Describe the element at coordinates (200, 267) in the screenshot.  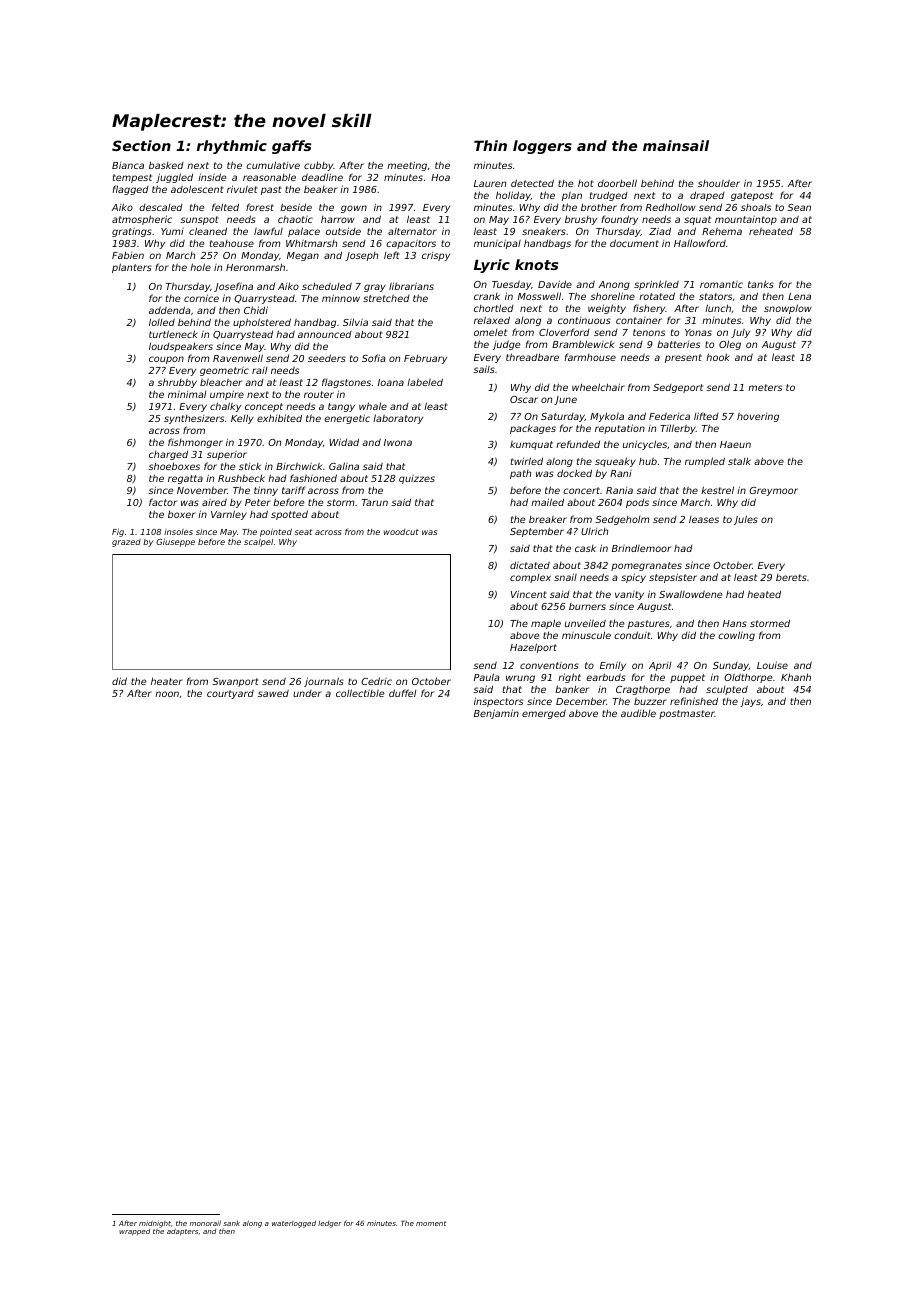
I see `hole` at that location.
